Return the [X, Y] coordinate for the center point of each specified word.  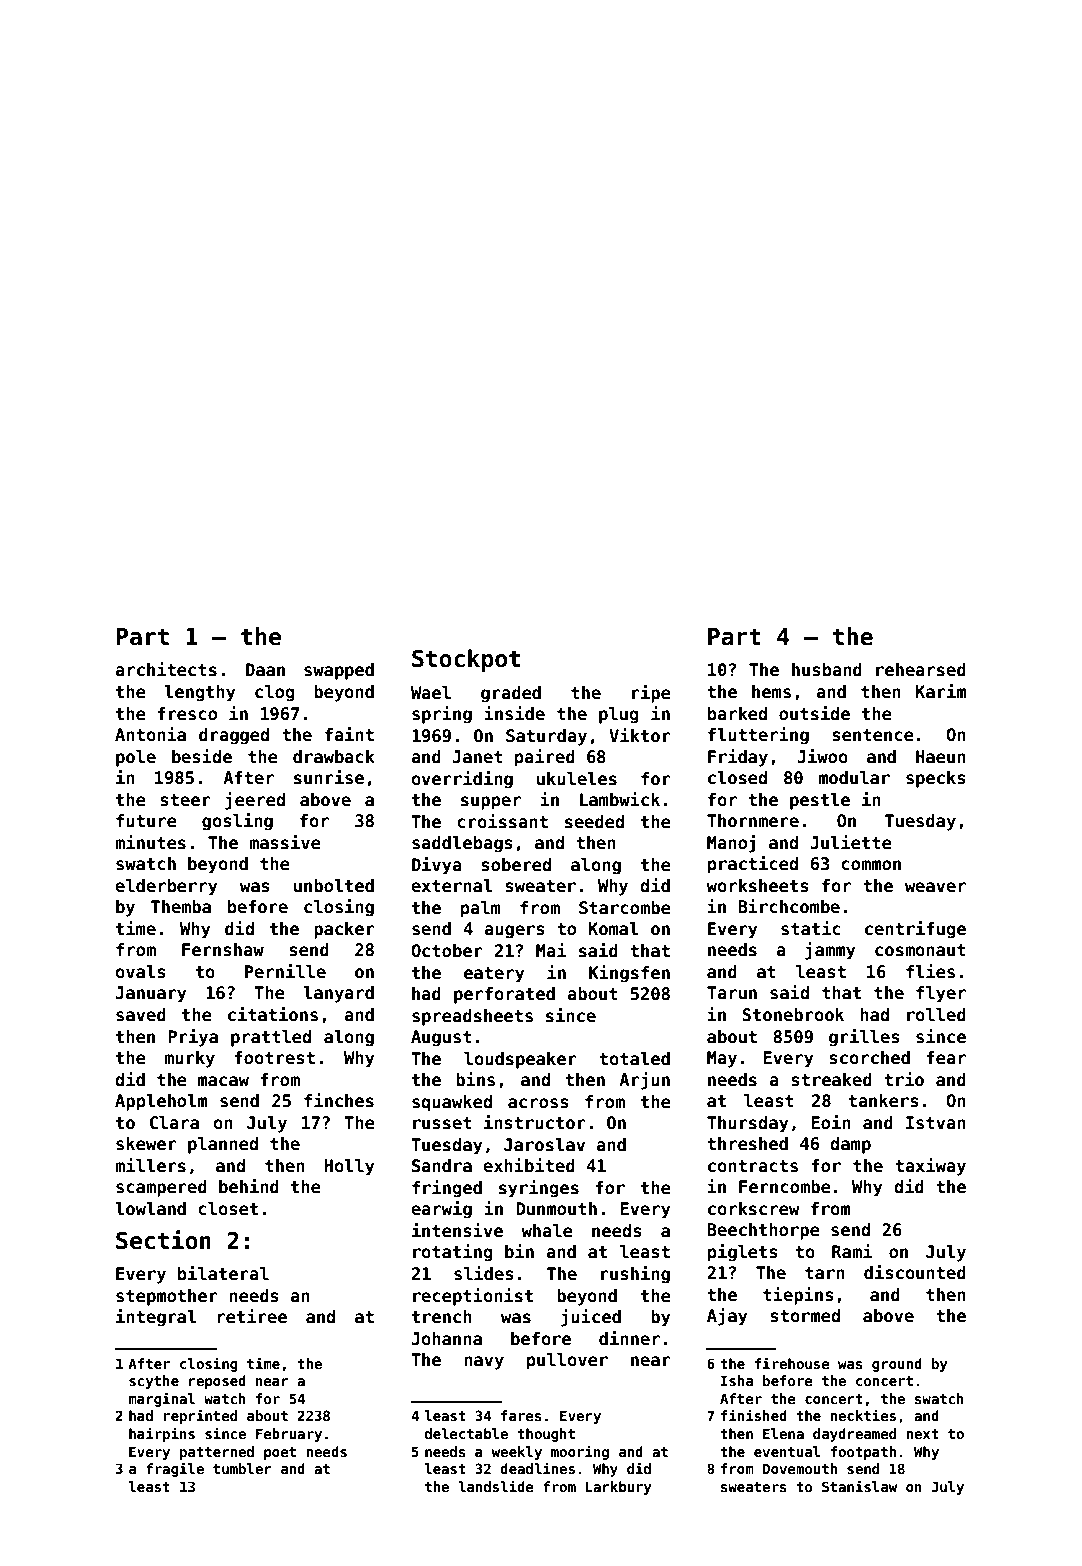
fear [946, 1058]
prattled [271, 1038]
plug [619, 715]
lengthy [200, 693]
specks [936, 779]
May [722, 1059]
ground [897, 1365]
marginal [162, 1399]
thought [546, 1435]
